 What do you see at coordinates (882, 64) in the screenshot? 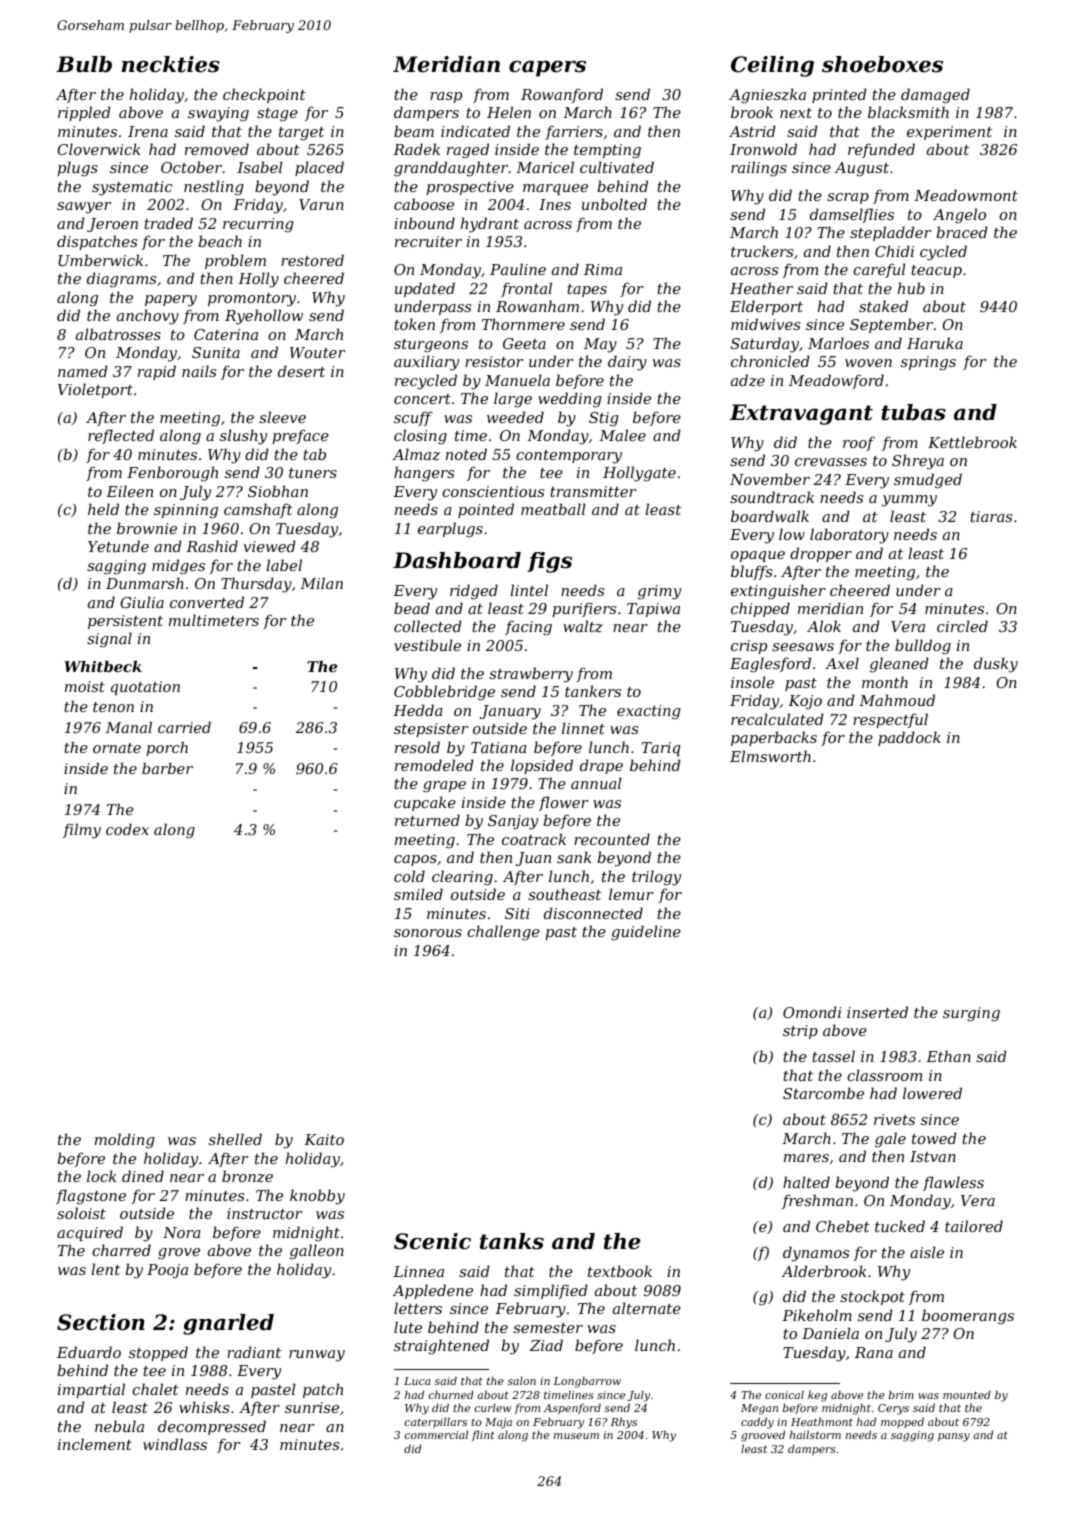
I see `shoeboxes` at bounding box center [882, 64].
